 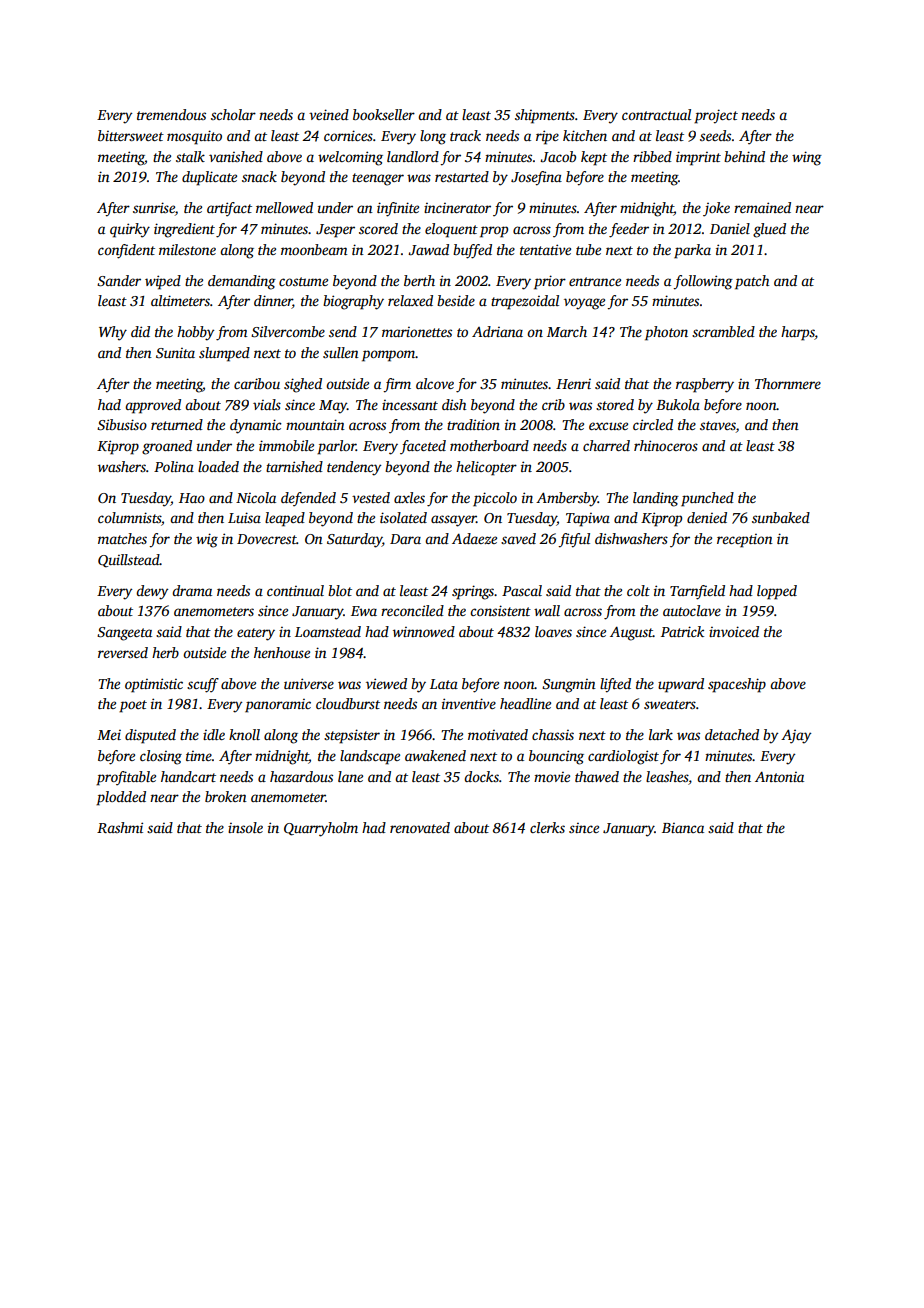 I want to click on Sunita, so click(x=175, y=353).
